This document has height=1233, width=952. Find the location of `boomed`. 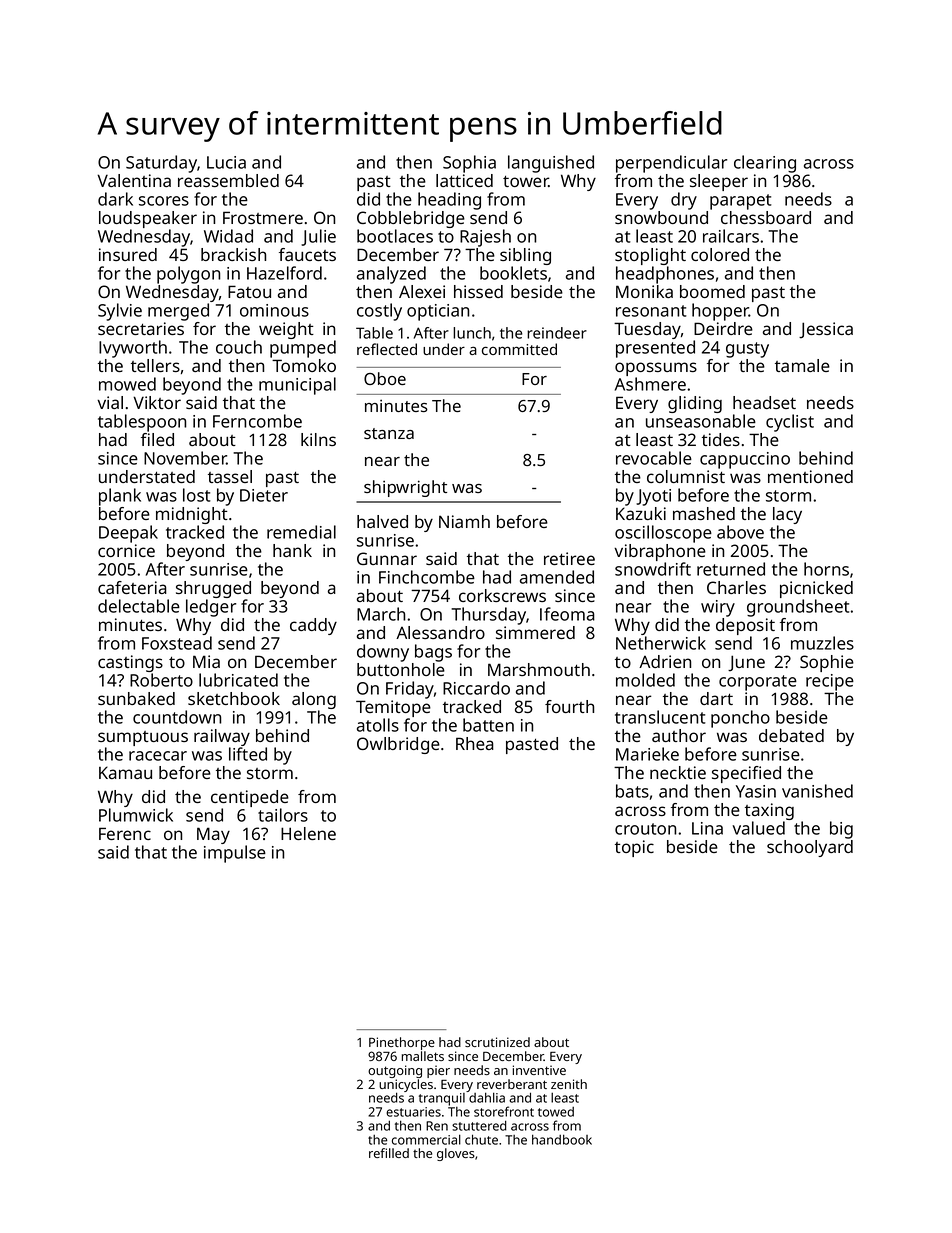

boomed is located at coordinates (712, 291).
